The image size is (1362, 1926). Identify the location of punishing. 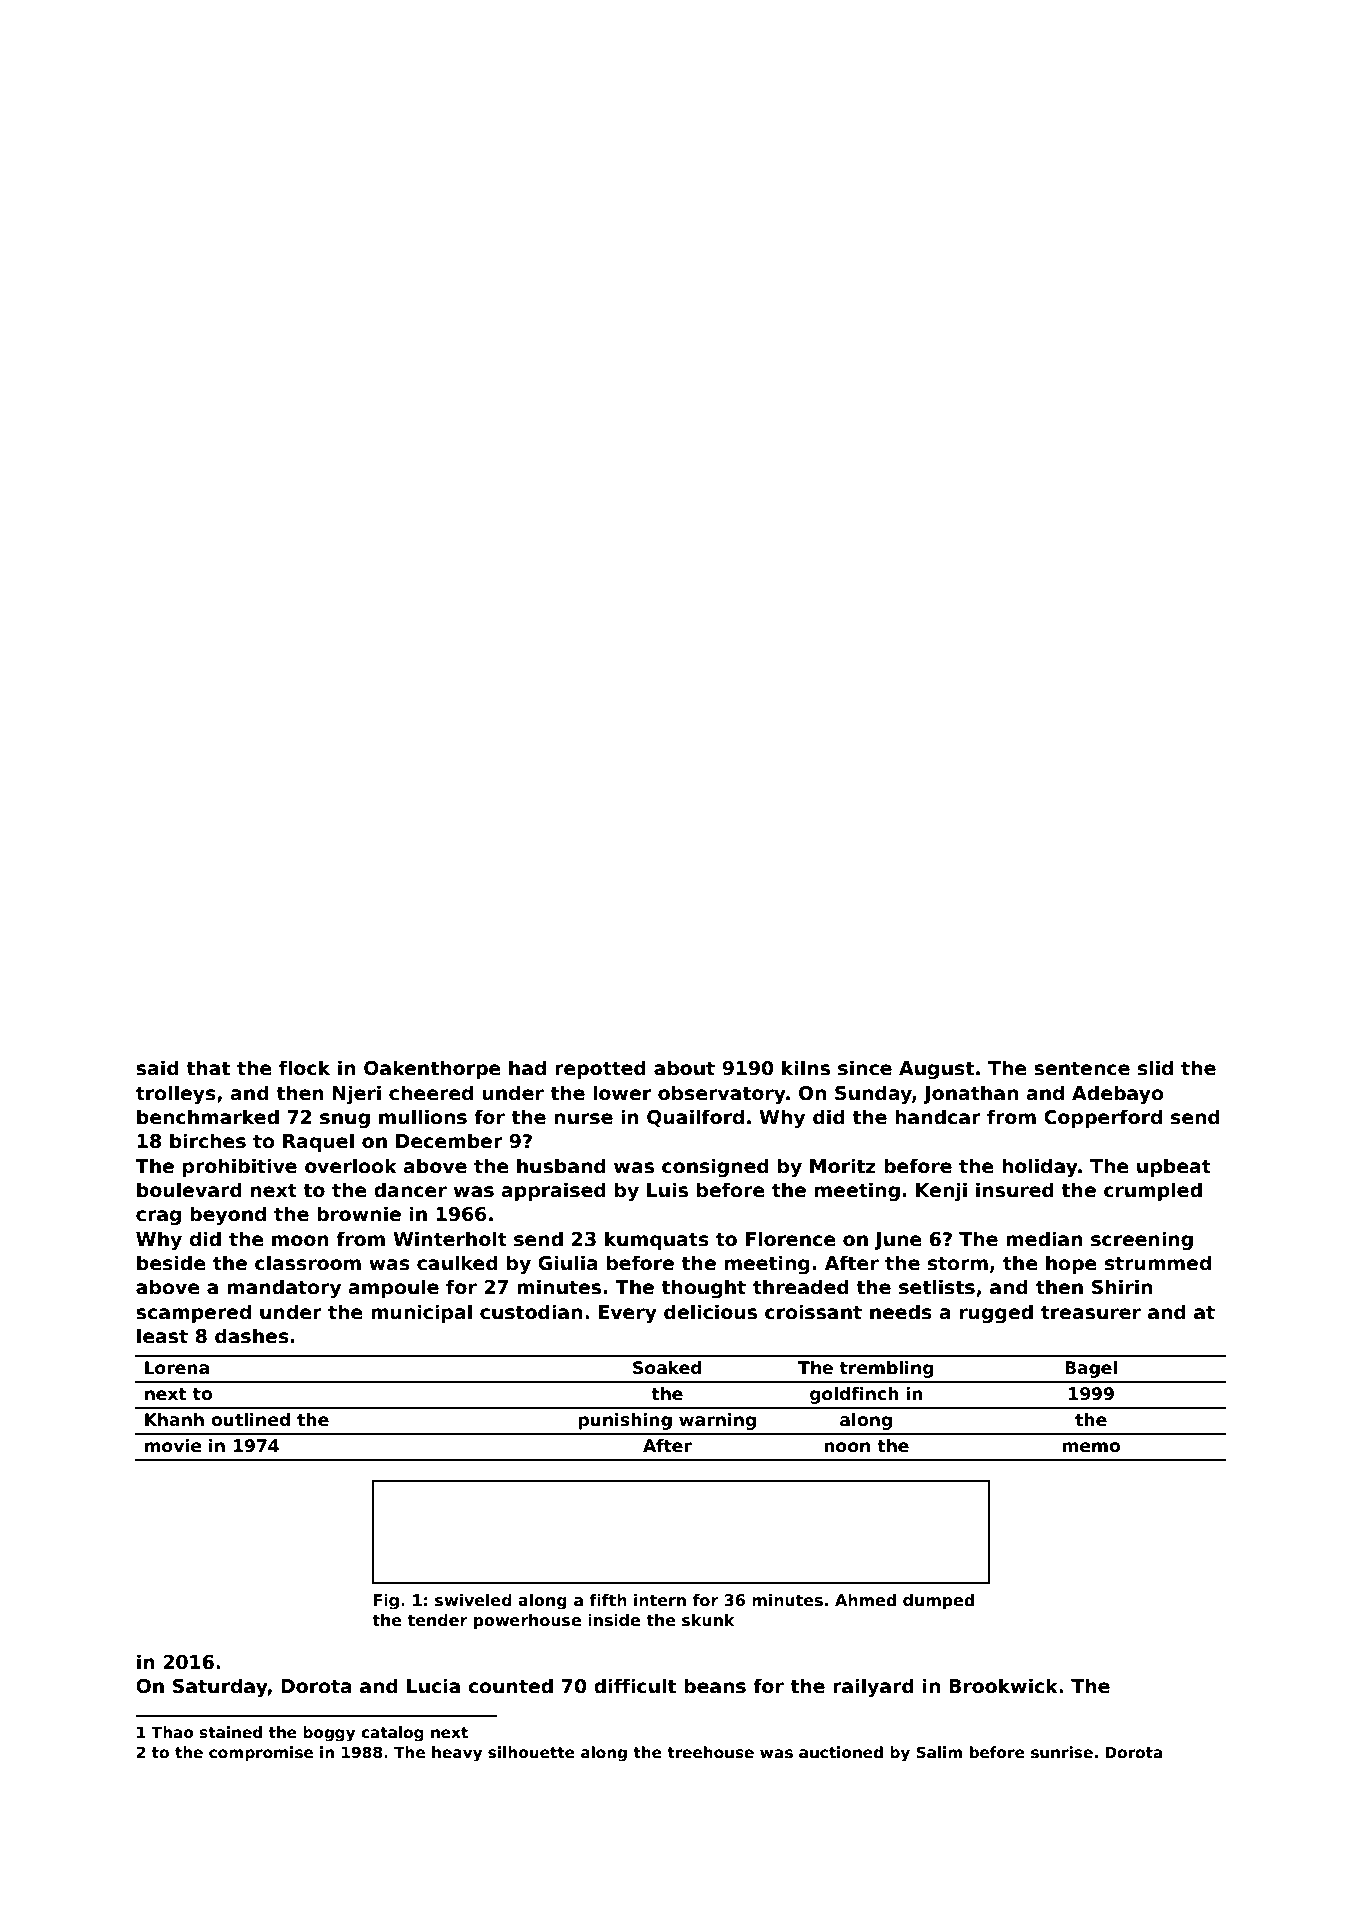
(625, 1421).
